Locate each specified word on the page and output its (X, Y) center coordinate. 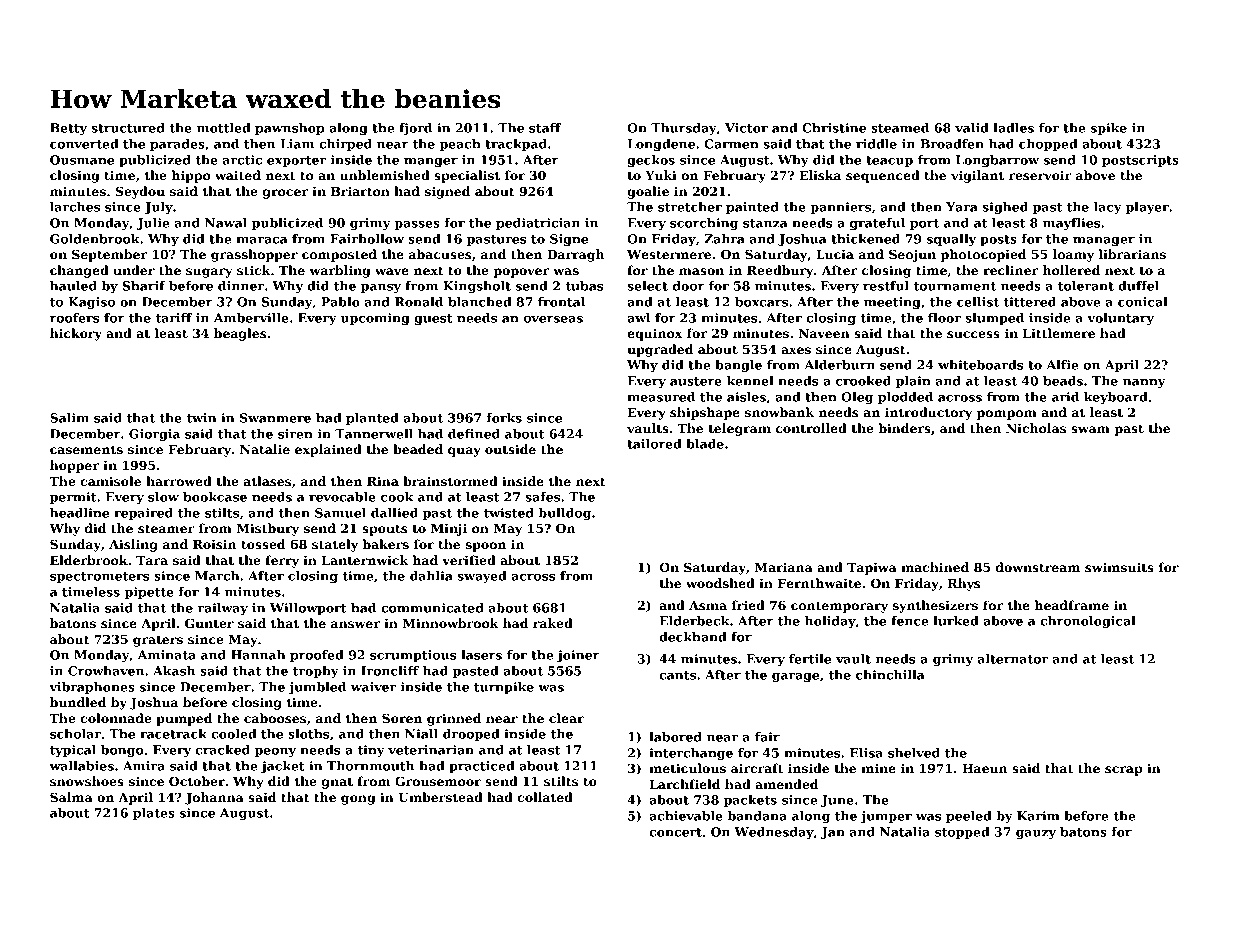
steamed (900, 128)
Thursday (684, 129)
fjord (415, 129)
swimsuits (1119, 567)
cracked (222, 750)
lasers (481, 655)
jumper (886, 817)
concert (675, 832)
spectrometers (99, 577)
